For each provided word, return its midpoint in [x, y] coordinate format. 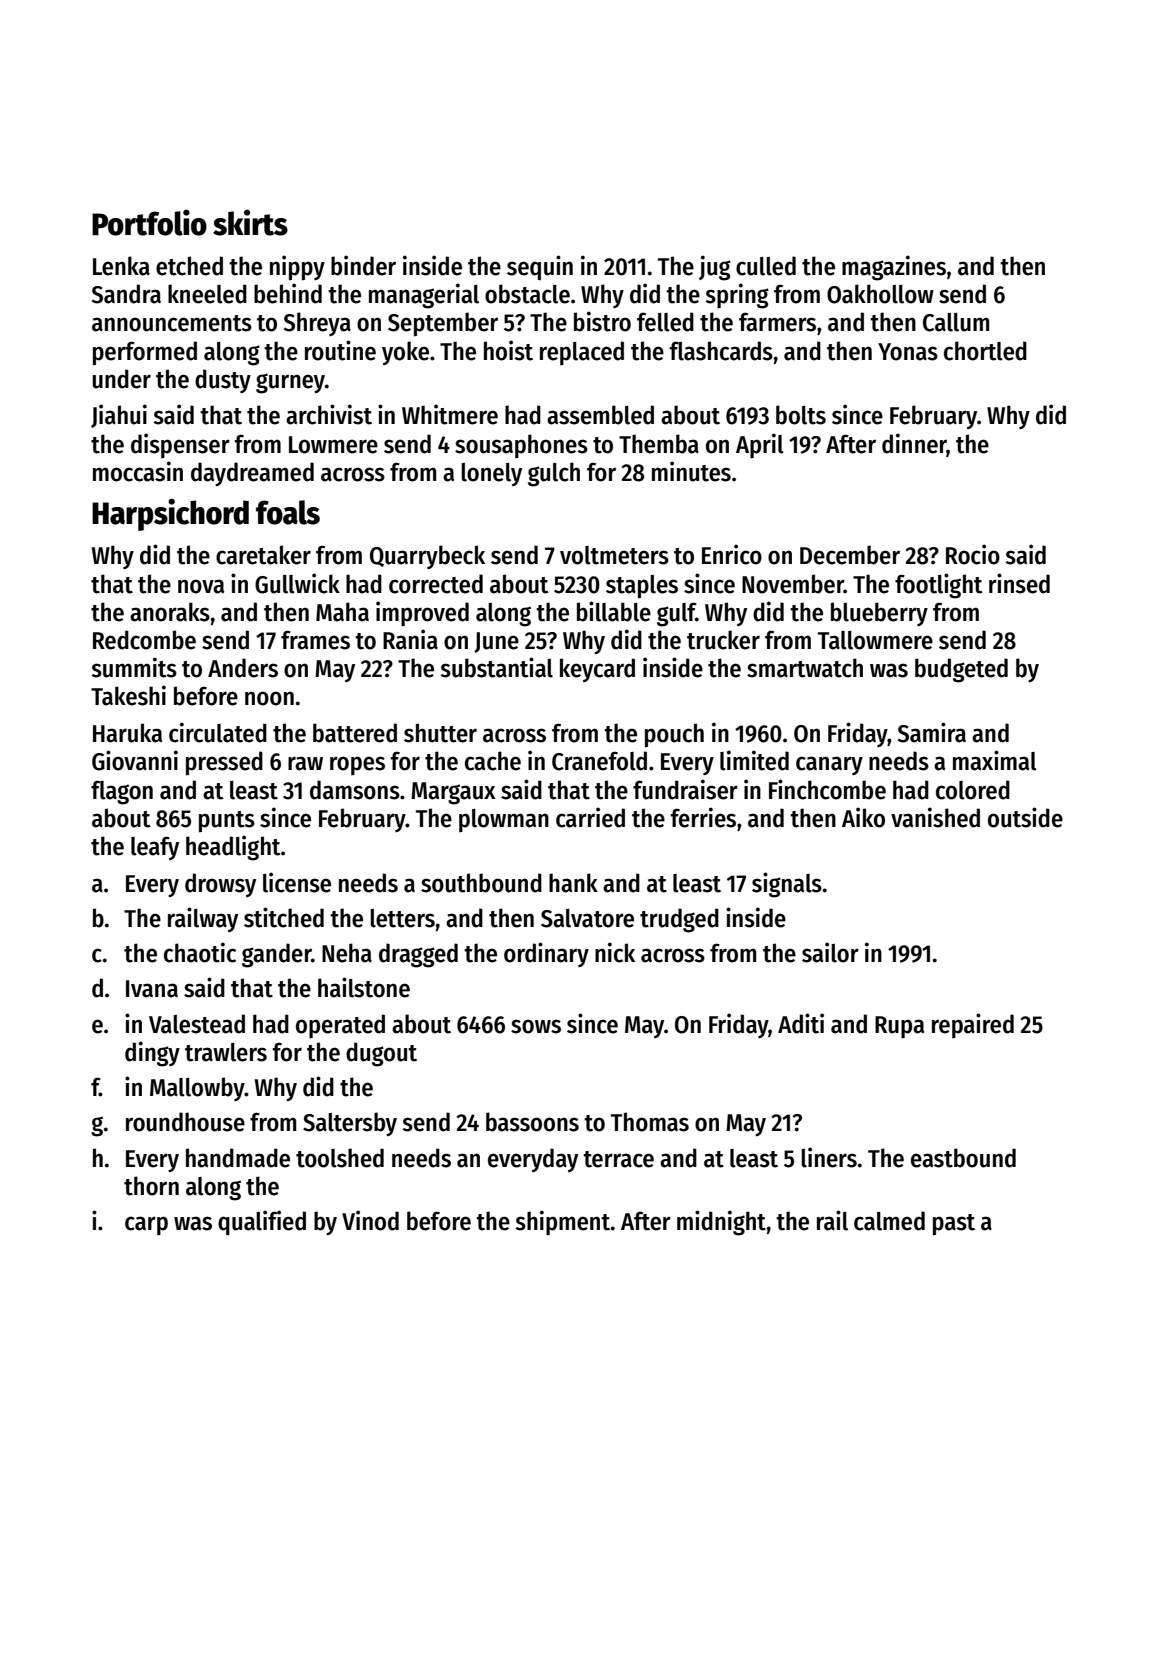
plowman [504, 820]
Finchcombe [827, 789]
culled [766, 266]
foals [288, 512]
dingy [152, 1054]
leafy [155, 848]
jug [715, 268]
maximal [995, 760]
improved [422, 614]
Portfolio [149, 222]
